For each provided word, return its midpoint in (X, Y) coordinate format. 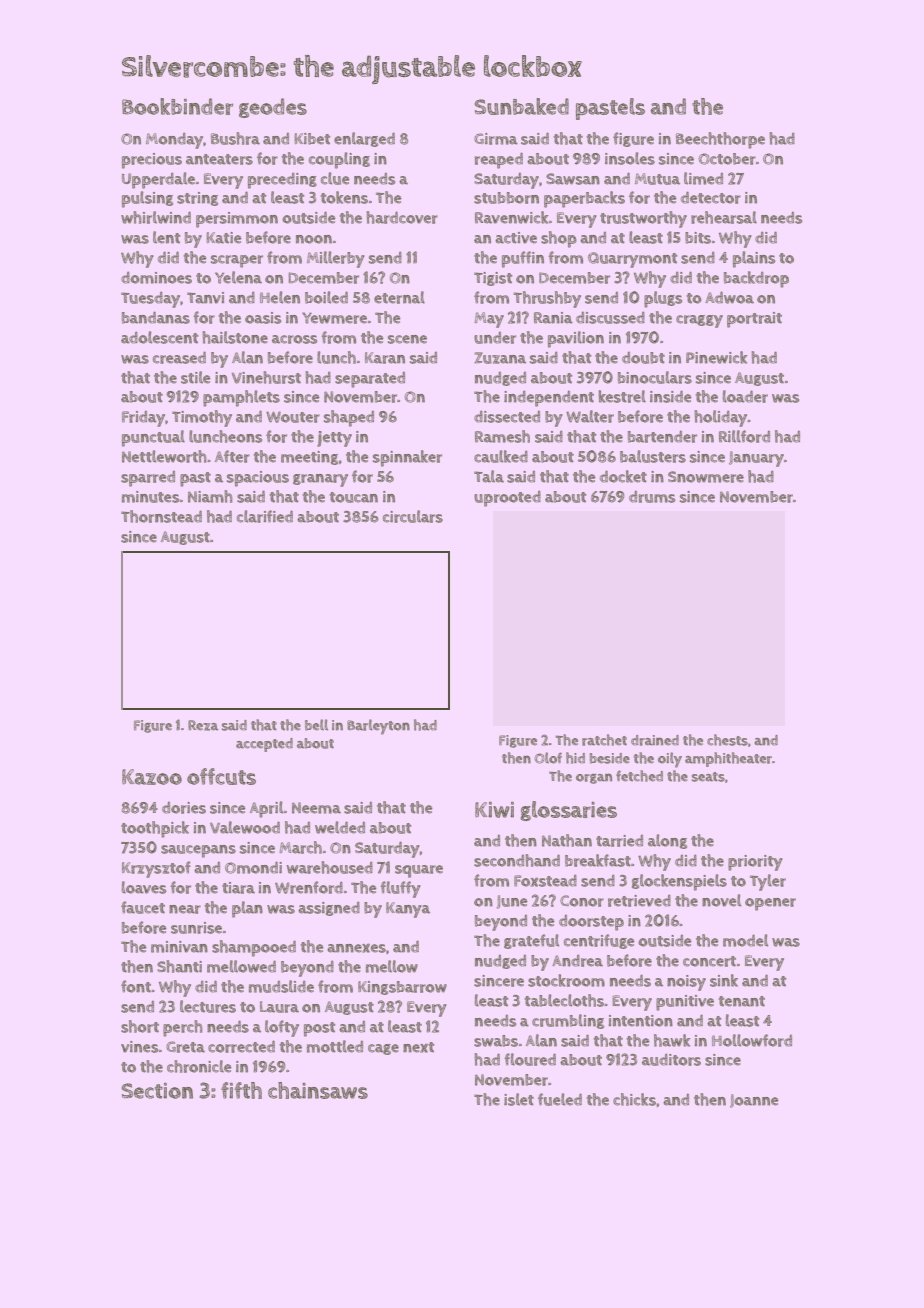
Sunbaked (521, 106)
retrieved (639, 900)
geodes (273, 108)
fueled (560, 1099)
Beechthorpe (720, 140)
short (140, 1026)
